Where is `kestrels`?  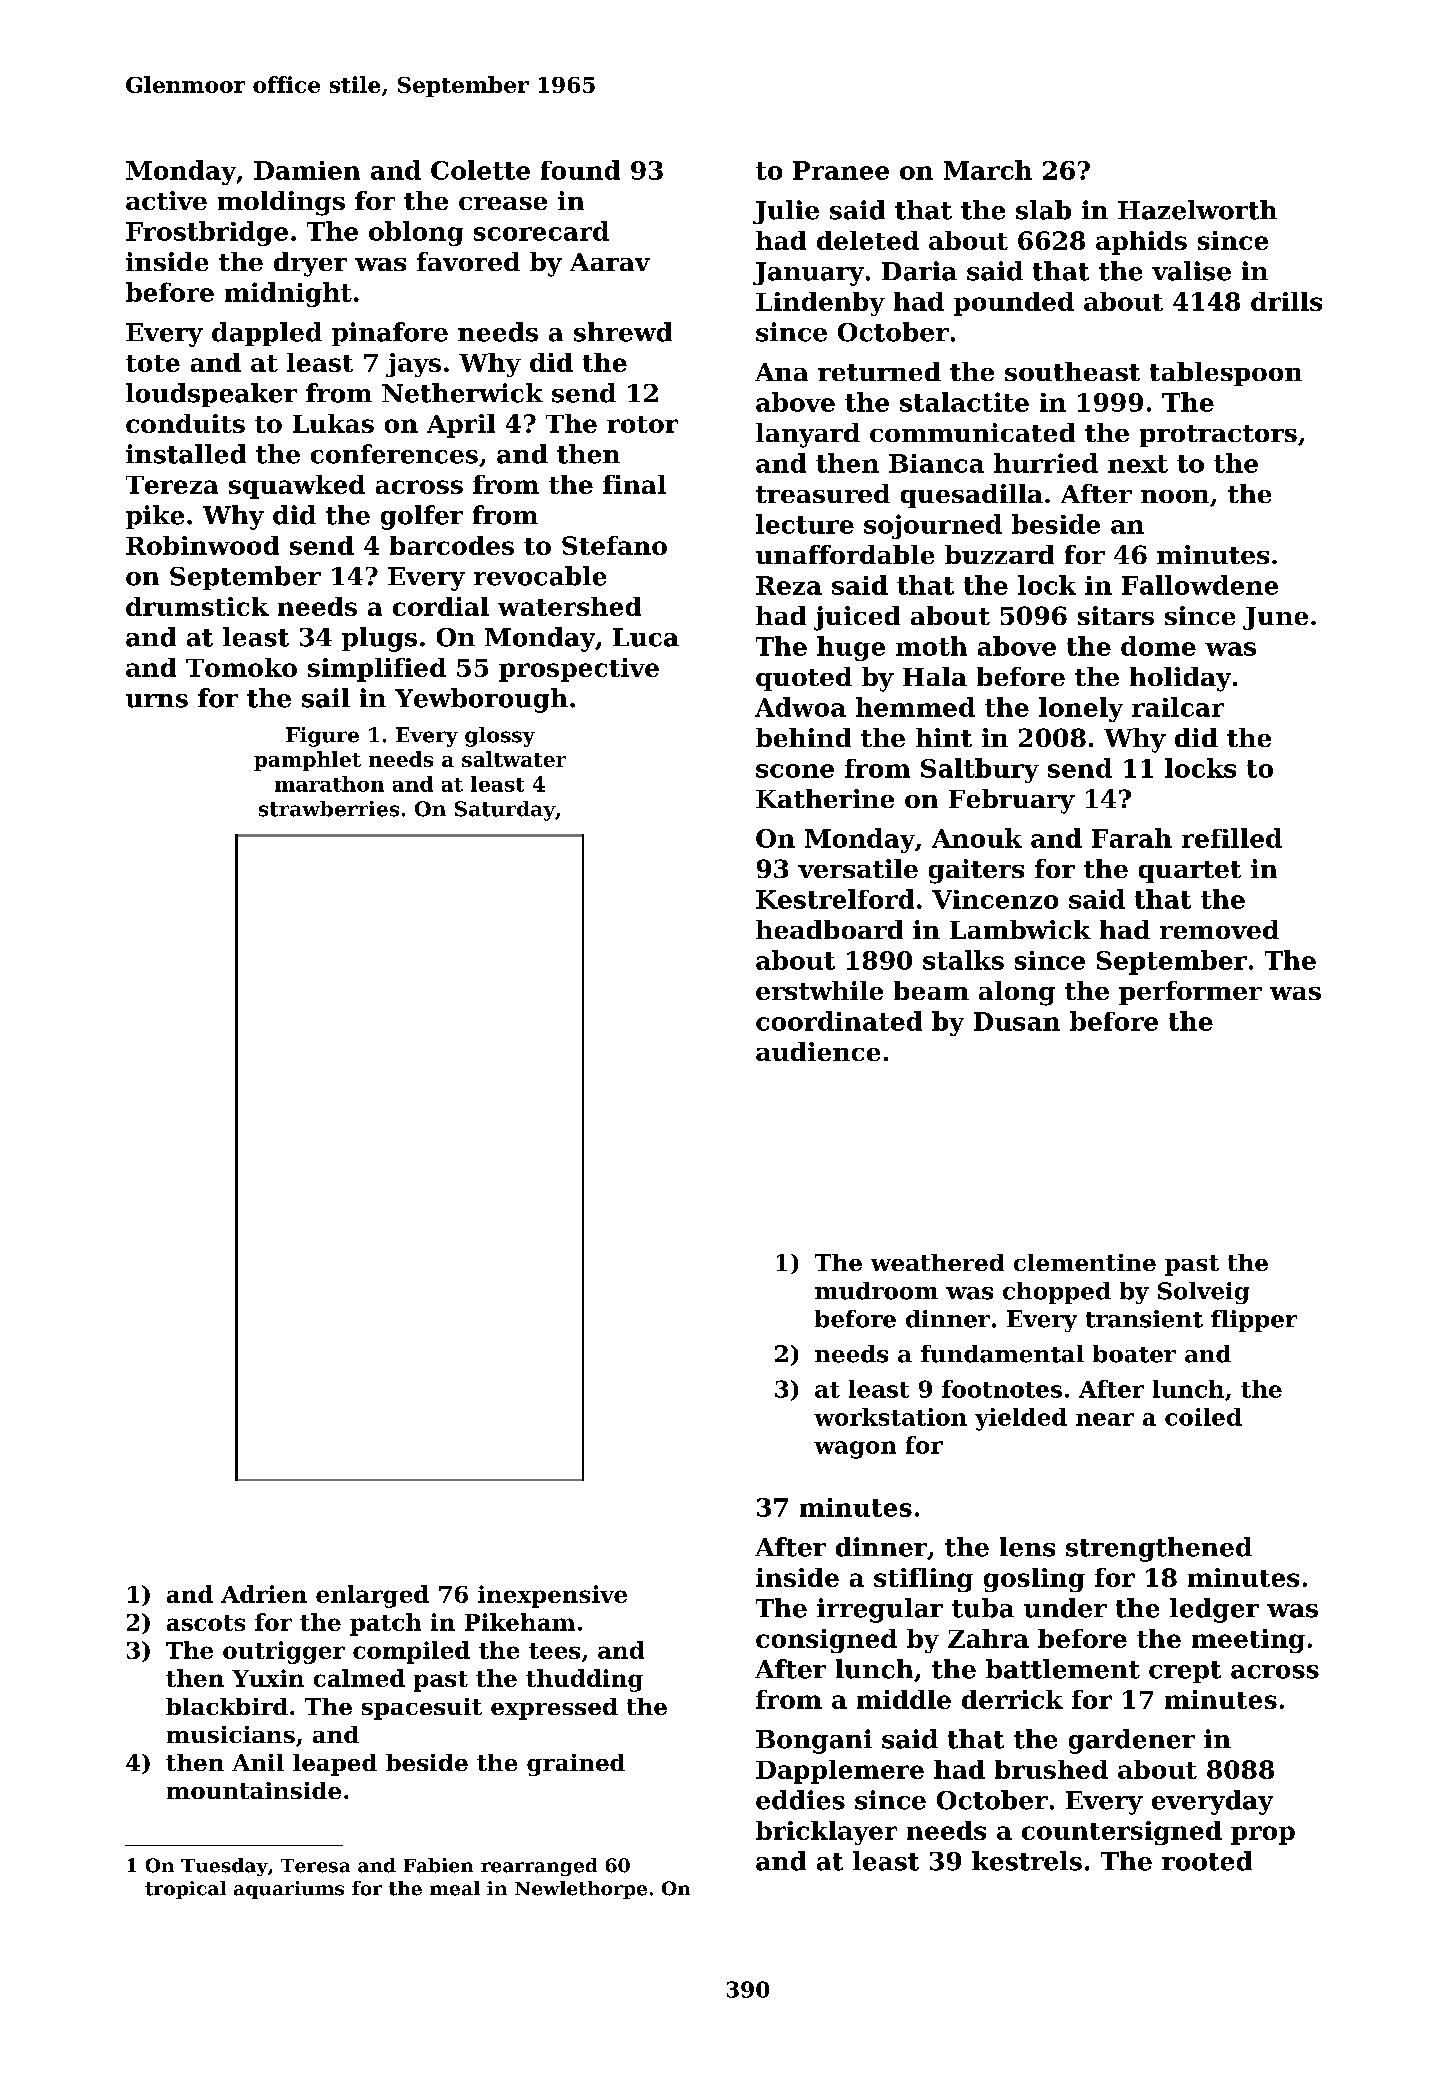 kestrels is located at coordinates (1027, 1861).
